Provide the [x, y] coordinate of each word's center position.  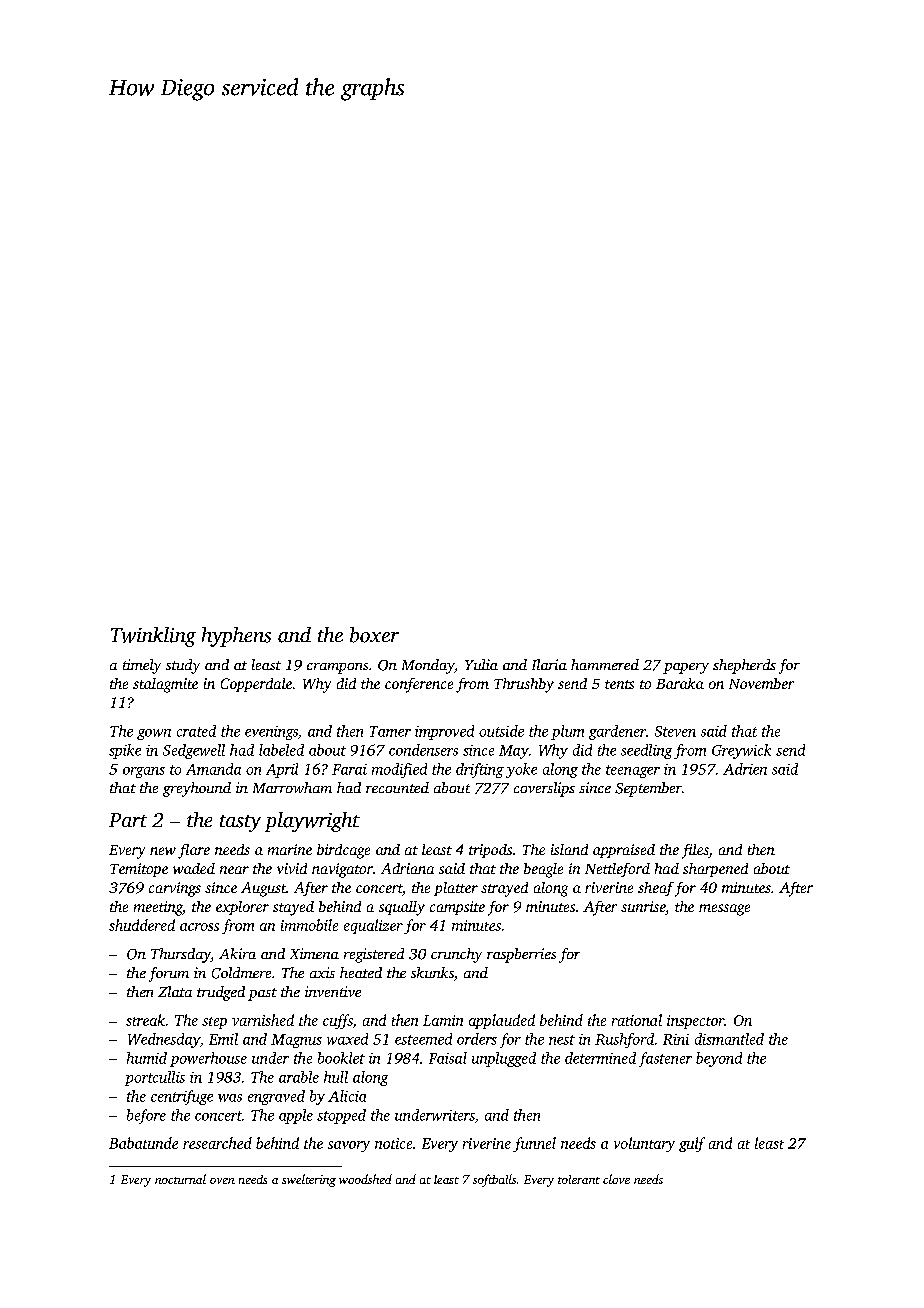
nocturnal [180, 1179]
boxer [374, 635]
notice [393, 1143]
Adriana [407, 868]
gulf [692, 1144]
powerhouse [208, 1059]
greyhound [197, 789]
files [695, 851]
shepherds [744, 666]
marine [290, 849]
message [724, 910]
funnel [534, 1144]
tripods [490, 851]
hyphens [236, 637]
